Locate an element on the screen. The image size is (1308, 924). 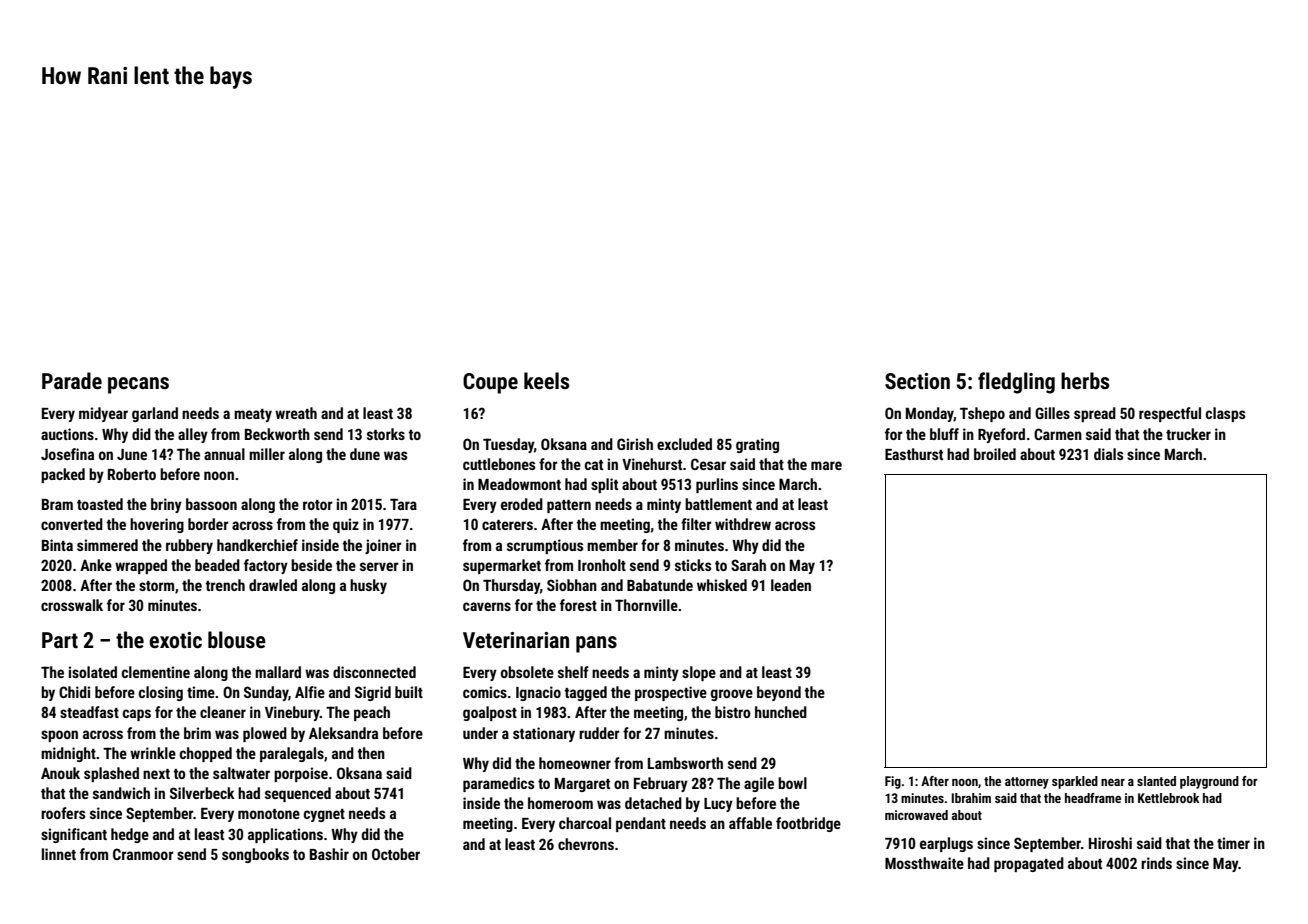
Tuesday is located at coordinates (508, 445).
